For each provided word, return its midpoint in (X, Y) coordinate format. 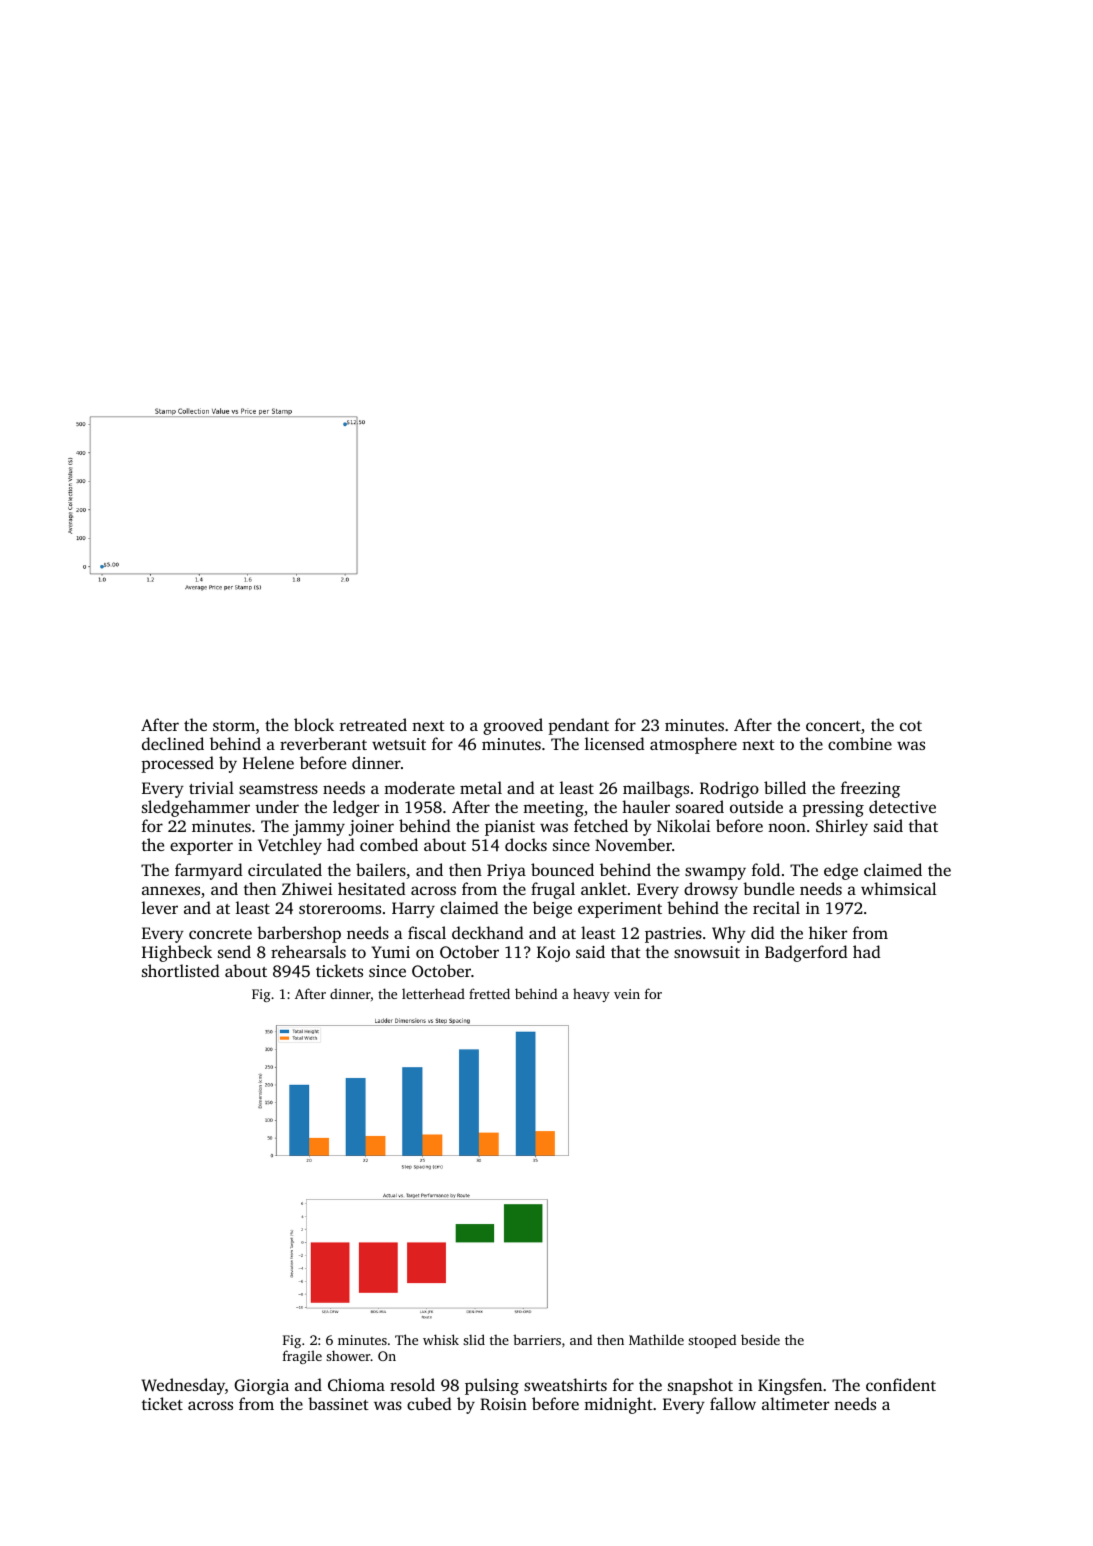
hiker (828, 932)
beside (760, 1339)
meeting (553, 809)
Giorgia (261, 1387)
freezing (870, 789)
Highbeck (177, 953)
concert (833, 726)
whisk (441, 1339)
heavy (591, 995)
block (314, 724)
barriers (537, 1339)
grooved (513, 726)
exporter (201, 848)
